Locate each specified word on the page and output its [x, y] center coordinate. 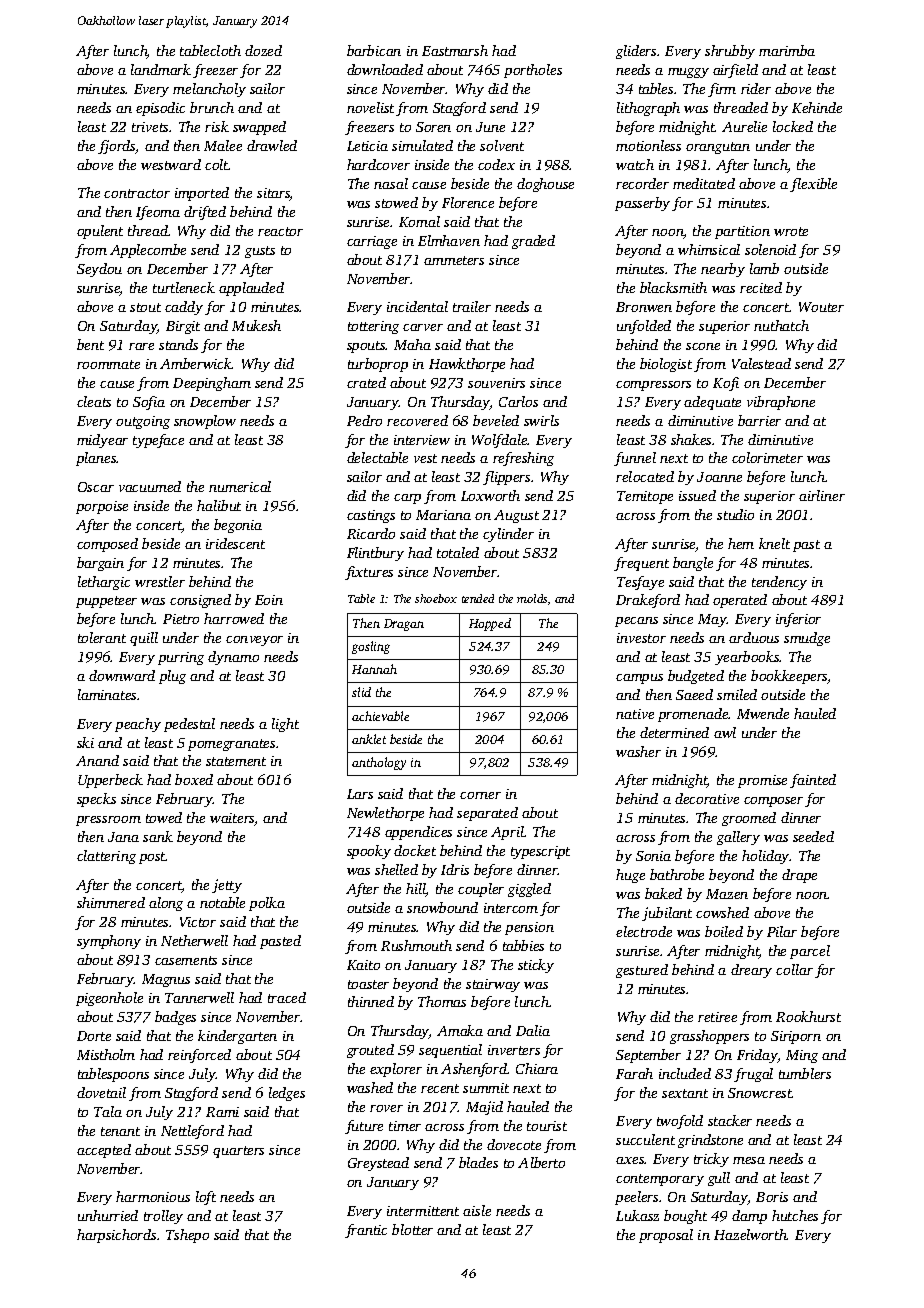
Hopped [490, 624]
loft [206, 1198]
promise [762, 781]
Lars [360, 794]
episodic [160, 109]
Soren [433, 127]
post [152, 858]
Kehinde [817, 107]
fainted [813, 781]
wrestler [160, 581]
